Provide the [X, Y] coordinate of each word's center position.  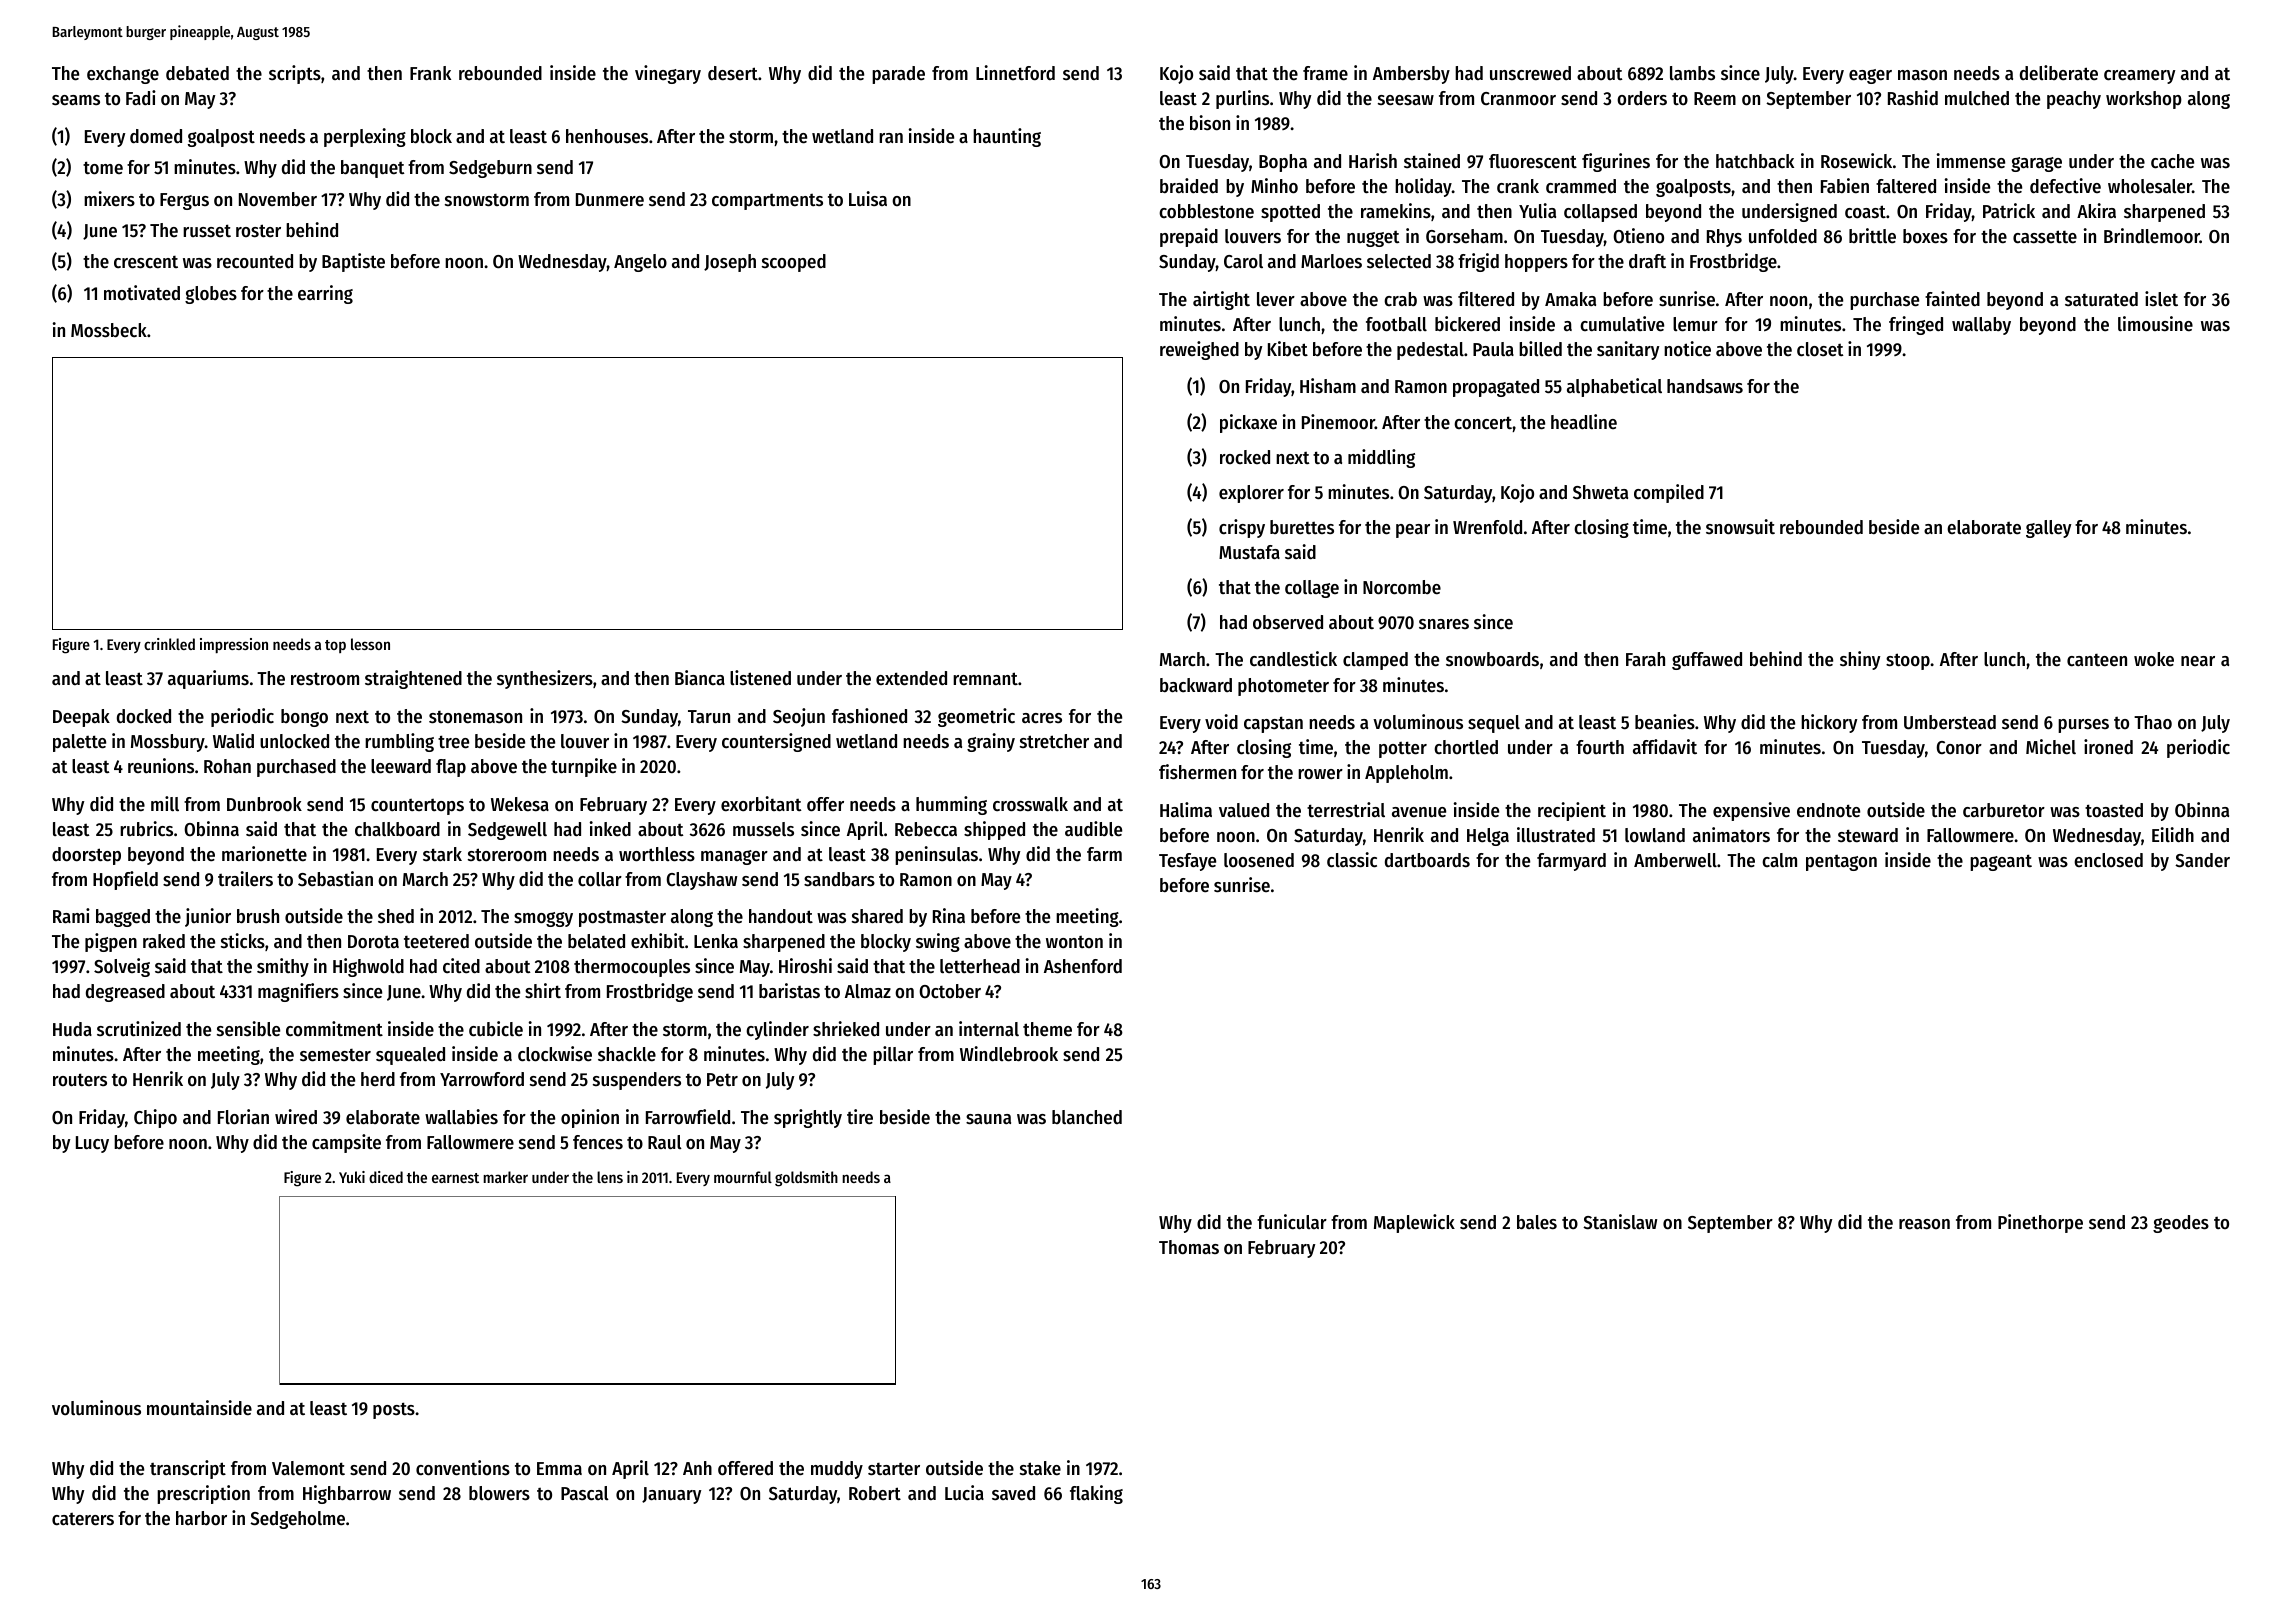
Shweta [1600, 492]
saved [1013, 1493]
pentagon [1841, 863]
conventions [463, 1468]
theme [1047, 1029]
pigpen [111, 942]
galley [2048, 529]
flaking [1096, 1494]
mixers [109, 199]
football [1396, 324]
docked [144, 716]
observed [1288, 622]
